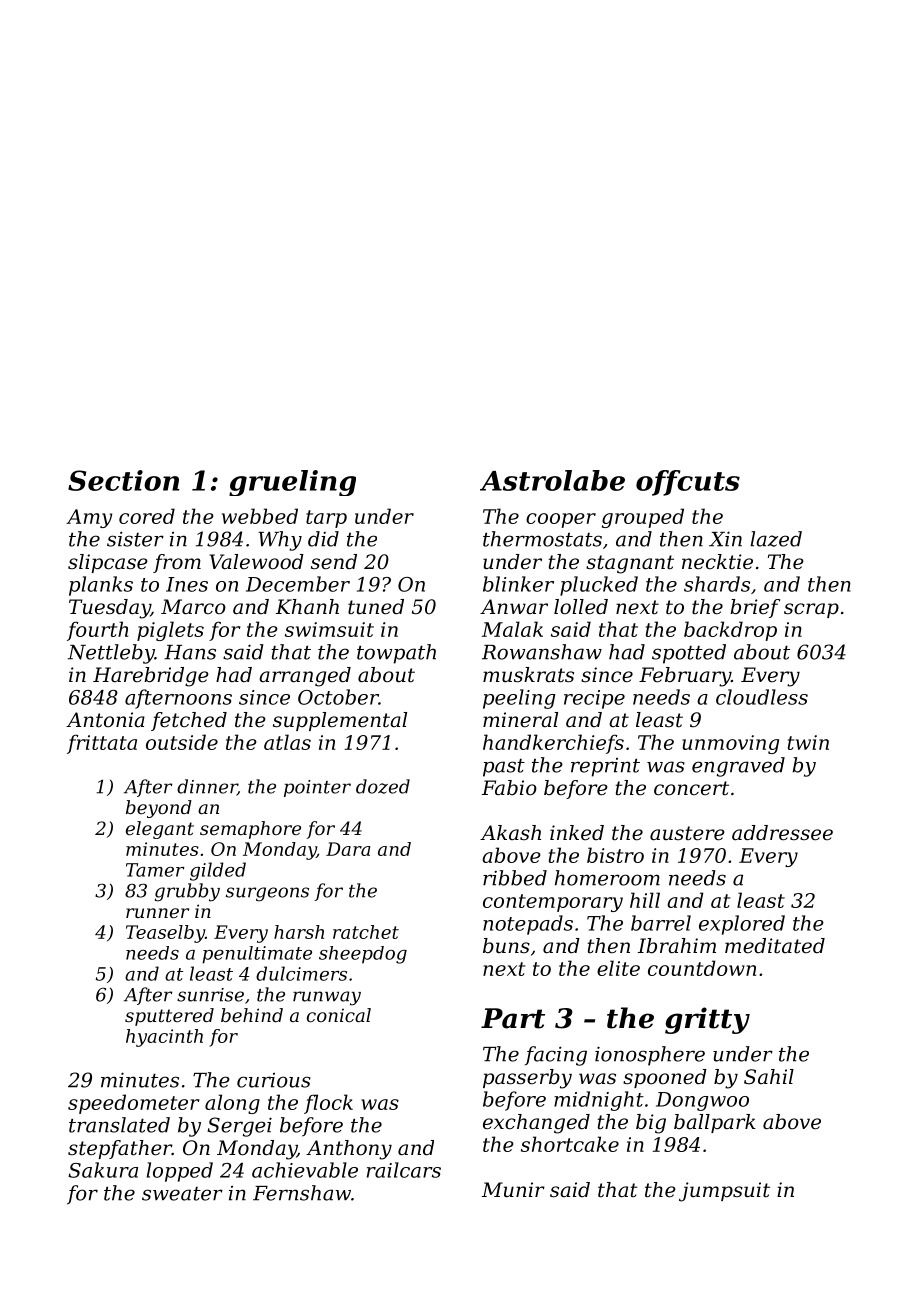 The height and width of the screenshot is (1311, 924). I want to click on swimsuit, so click(329, 629).
